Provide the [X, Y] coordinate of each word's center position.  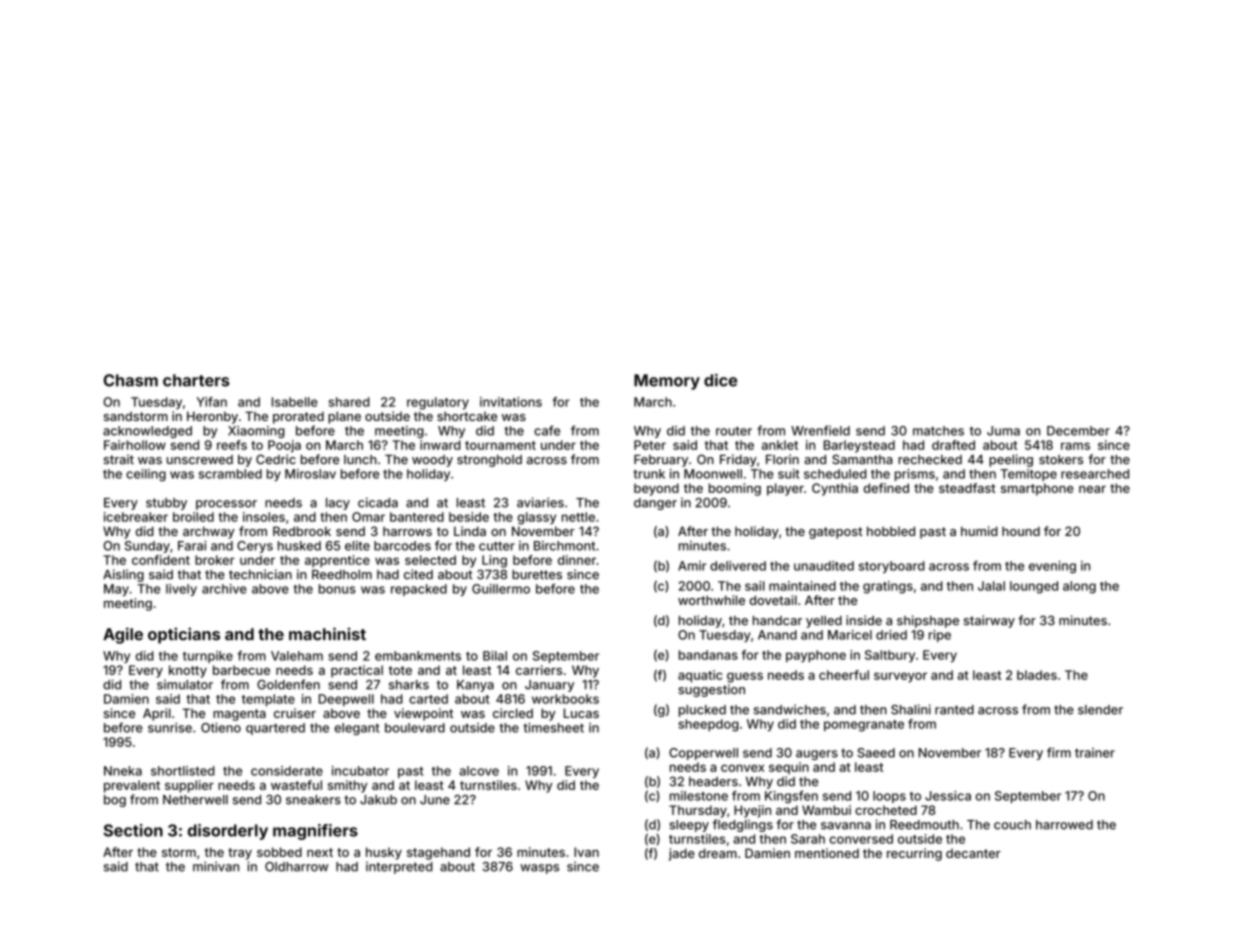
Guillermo [501, 589]
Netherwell [195, 800]
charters [196, 380]
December [1078, 431]
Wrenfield [820, 430]
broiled [193, 517]
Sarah [808, 839]
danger [655, 504]
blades [1037, 675]
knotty [188, 671]
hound [1021, 531]
